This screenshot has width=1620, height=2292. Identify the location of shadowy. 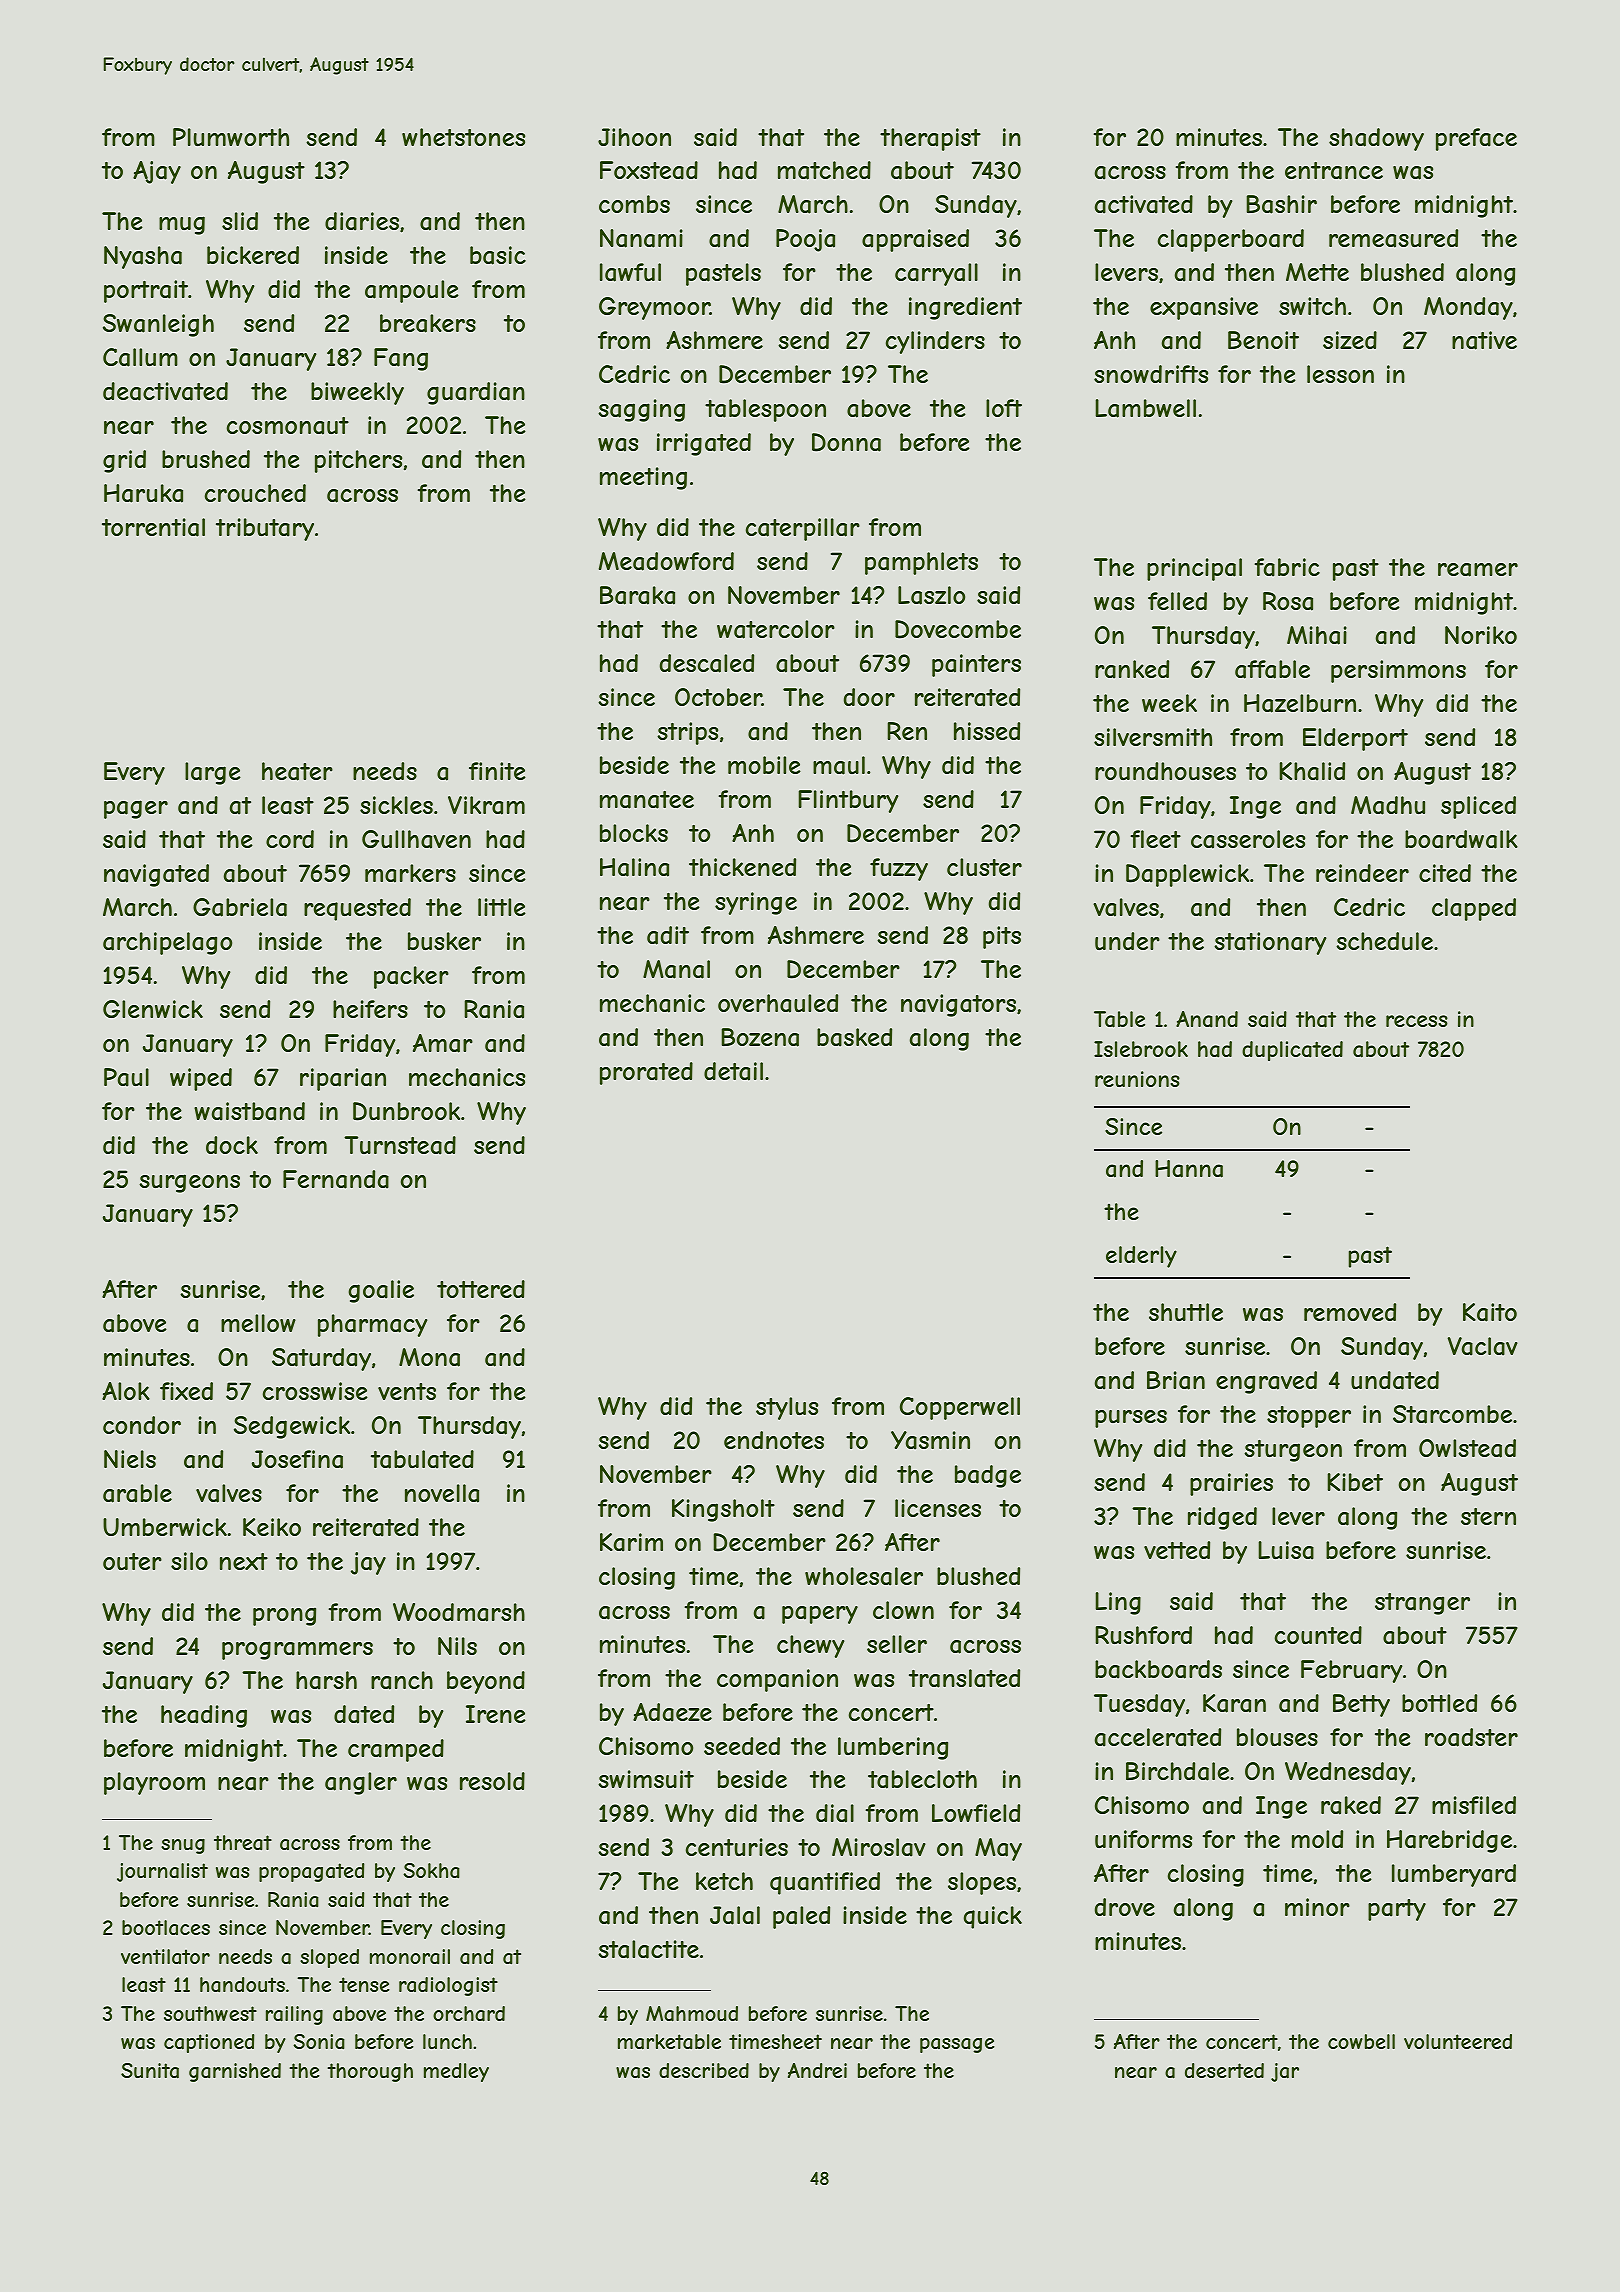
(1376, 139).
